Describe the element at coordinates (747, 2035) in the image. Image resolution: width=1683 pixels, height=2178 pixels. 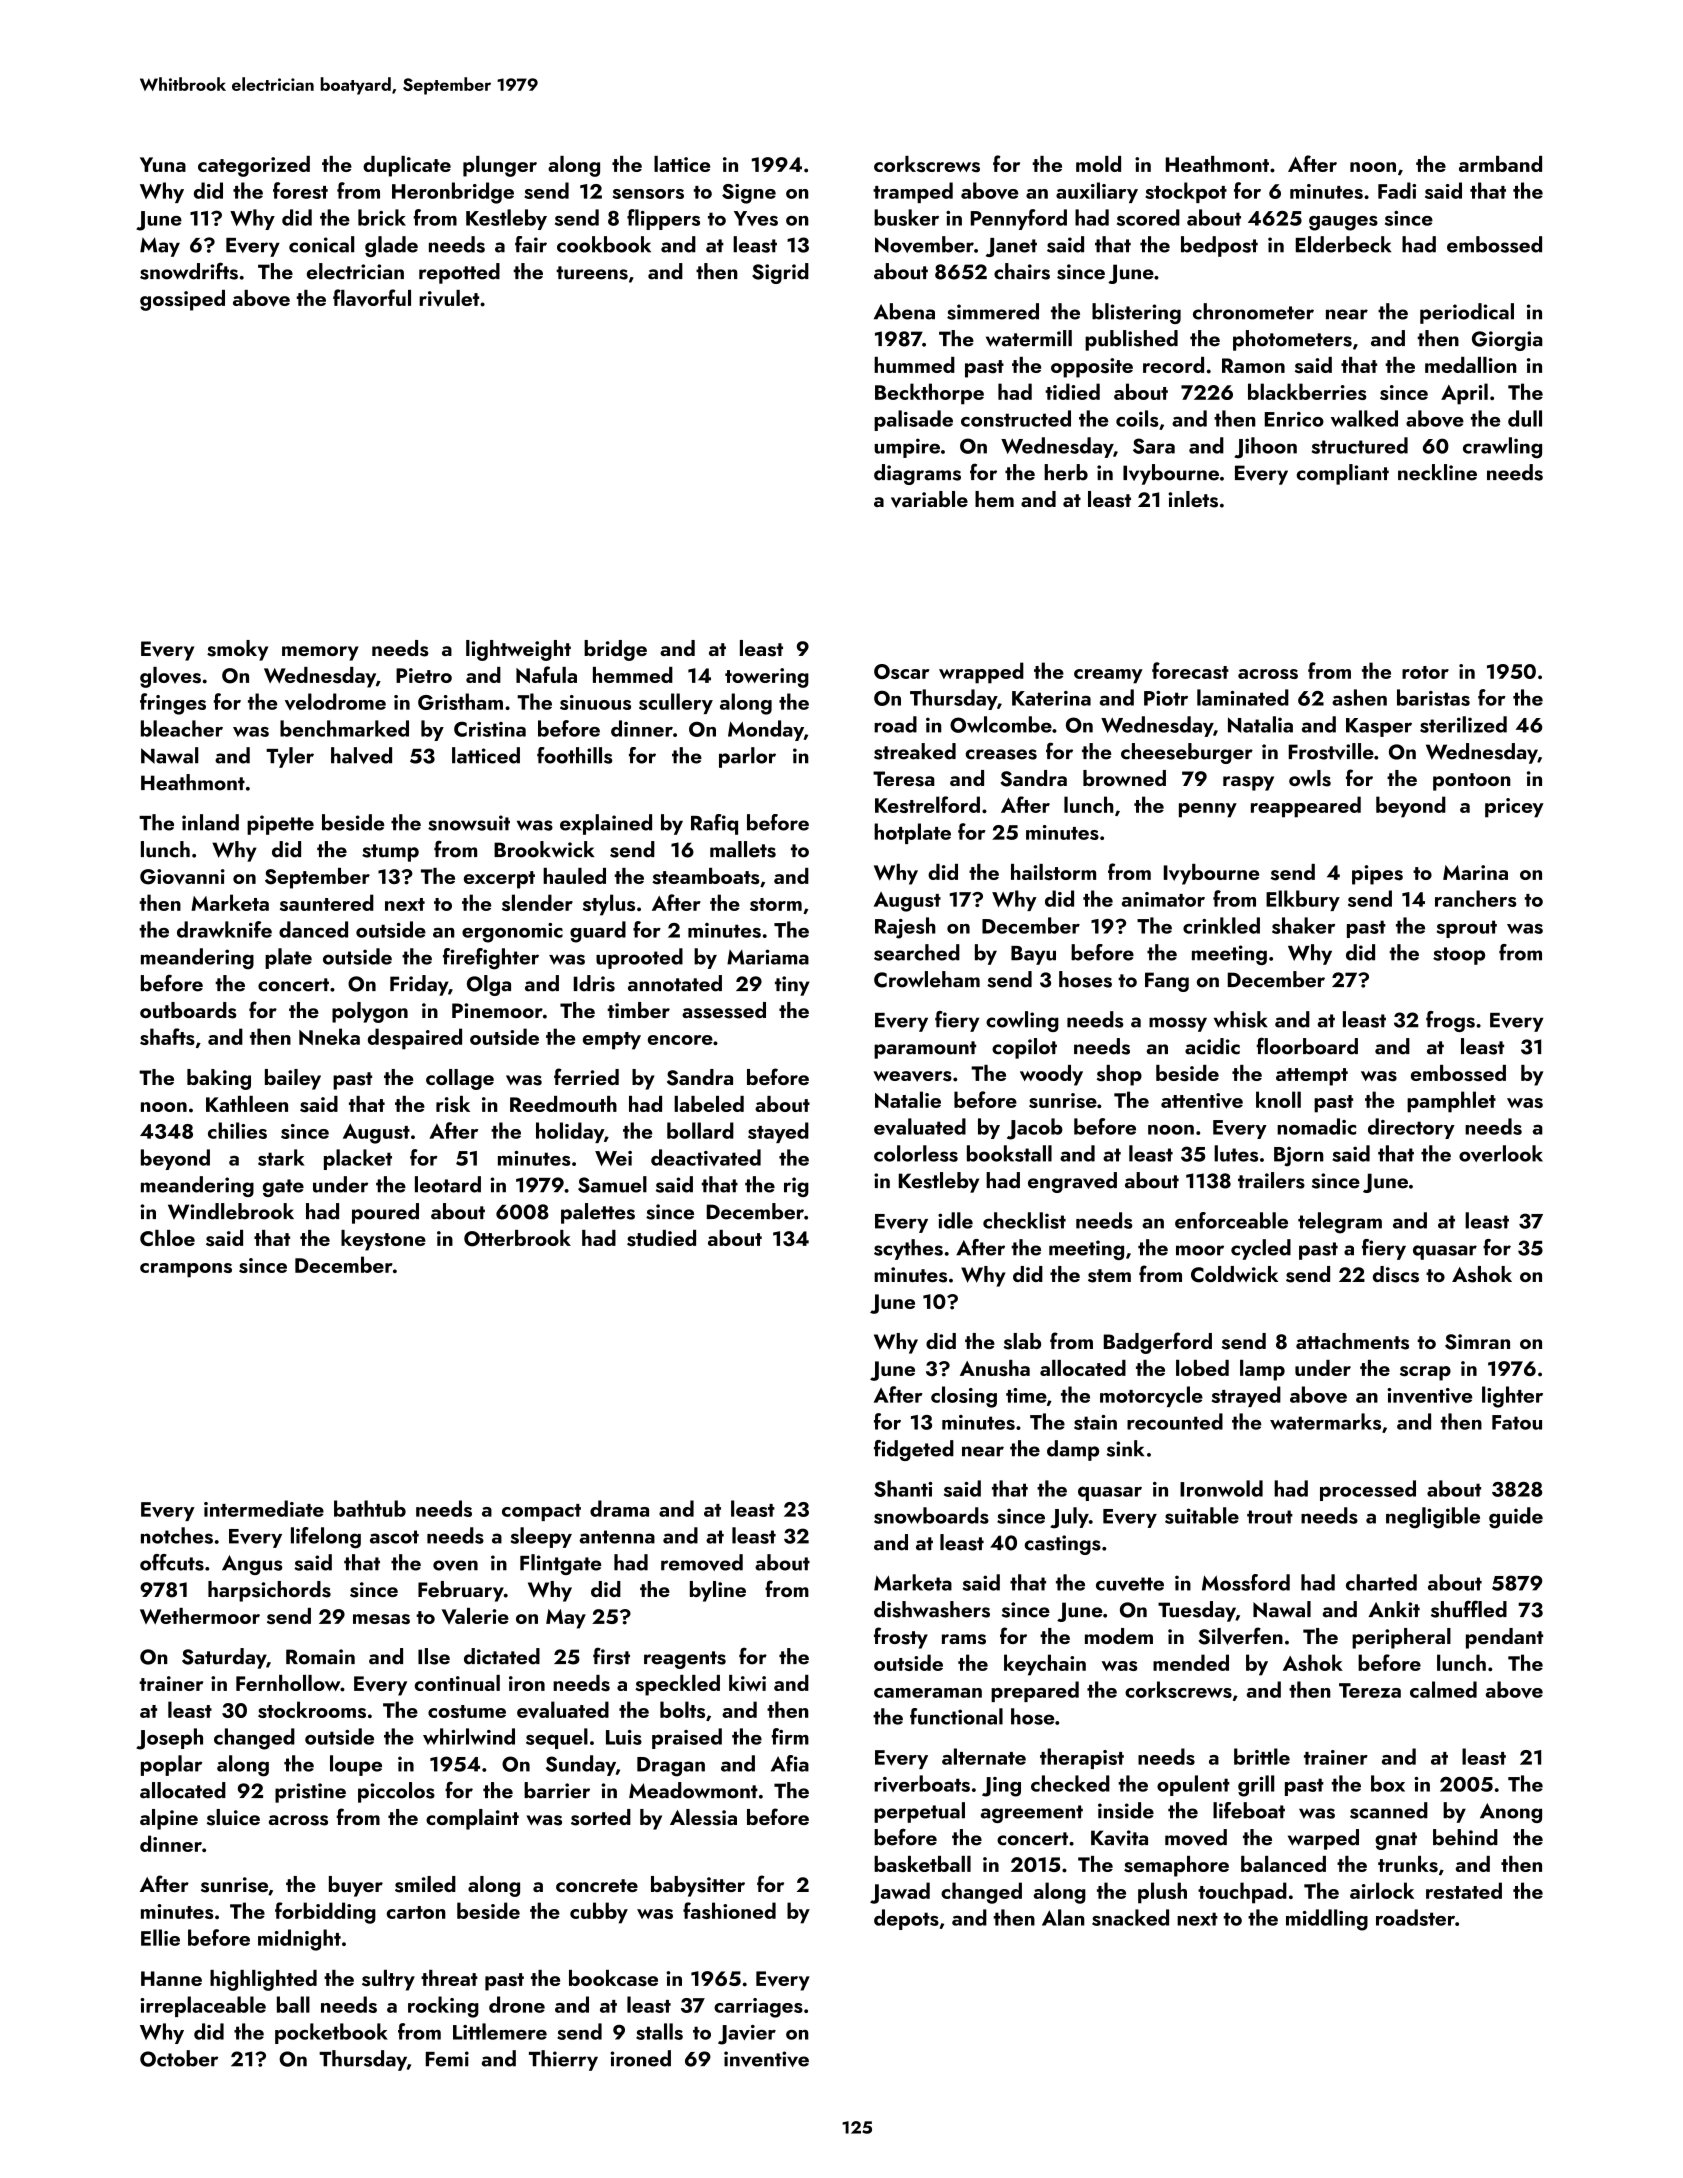
I see `Javier` at that location.
